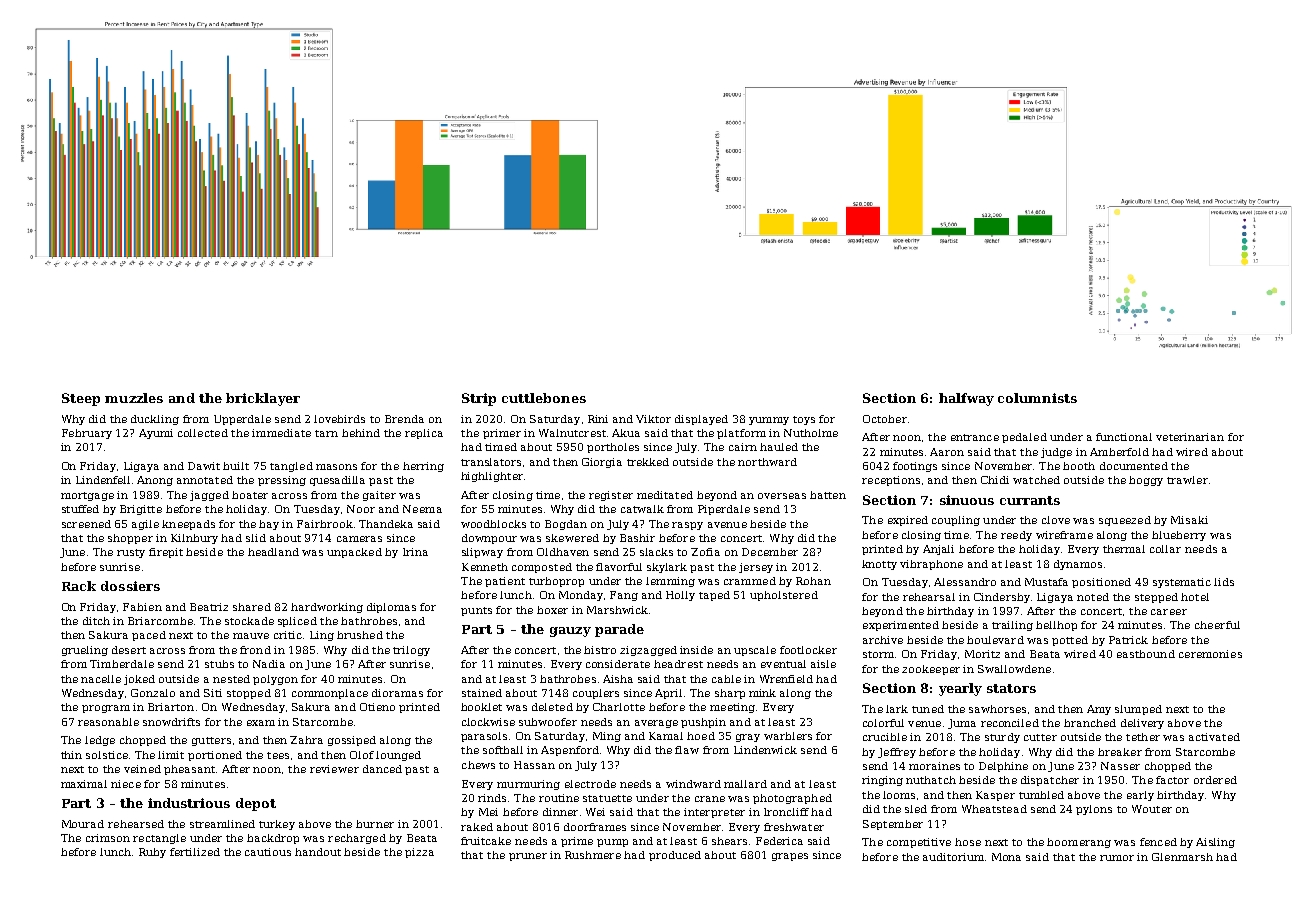 This screenshot has width=1308, height=924. What do you see at coordinates (281, 433) in the screenshot?
I see `immediate` at bounding box center [281, 433].
